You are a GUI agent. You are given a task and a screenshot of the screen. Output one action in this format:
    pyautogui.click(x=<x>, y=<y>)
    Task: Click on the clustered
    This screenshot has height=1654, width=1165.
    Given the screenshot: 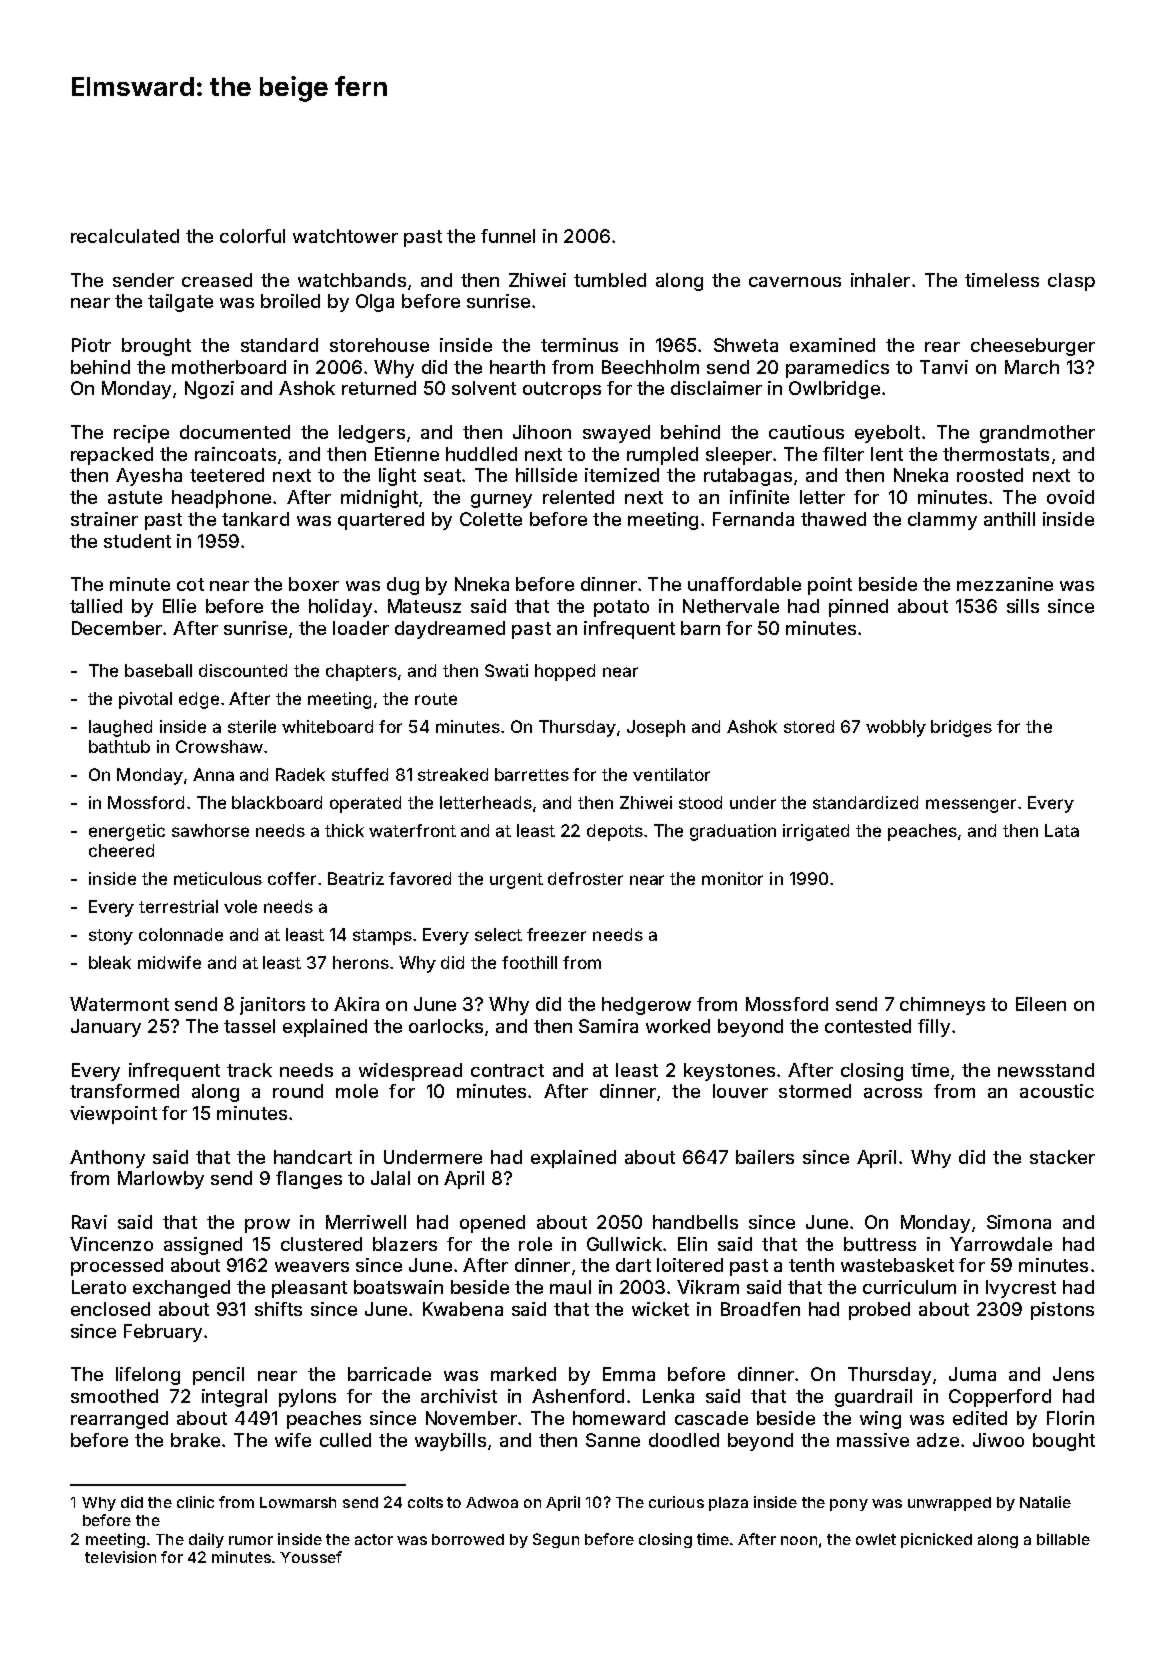 What is the action you would take?
    pyautogui.click(x=321, y=1244)
